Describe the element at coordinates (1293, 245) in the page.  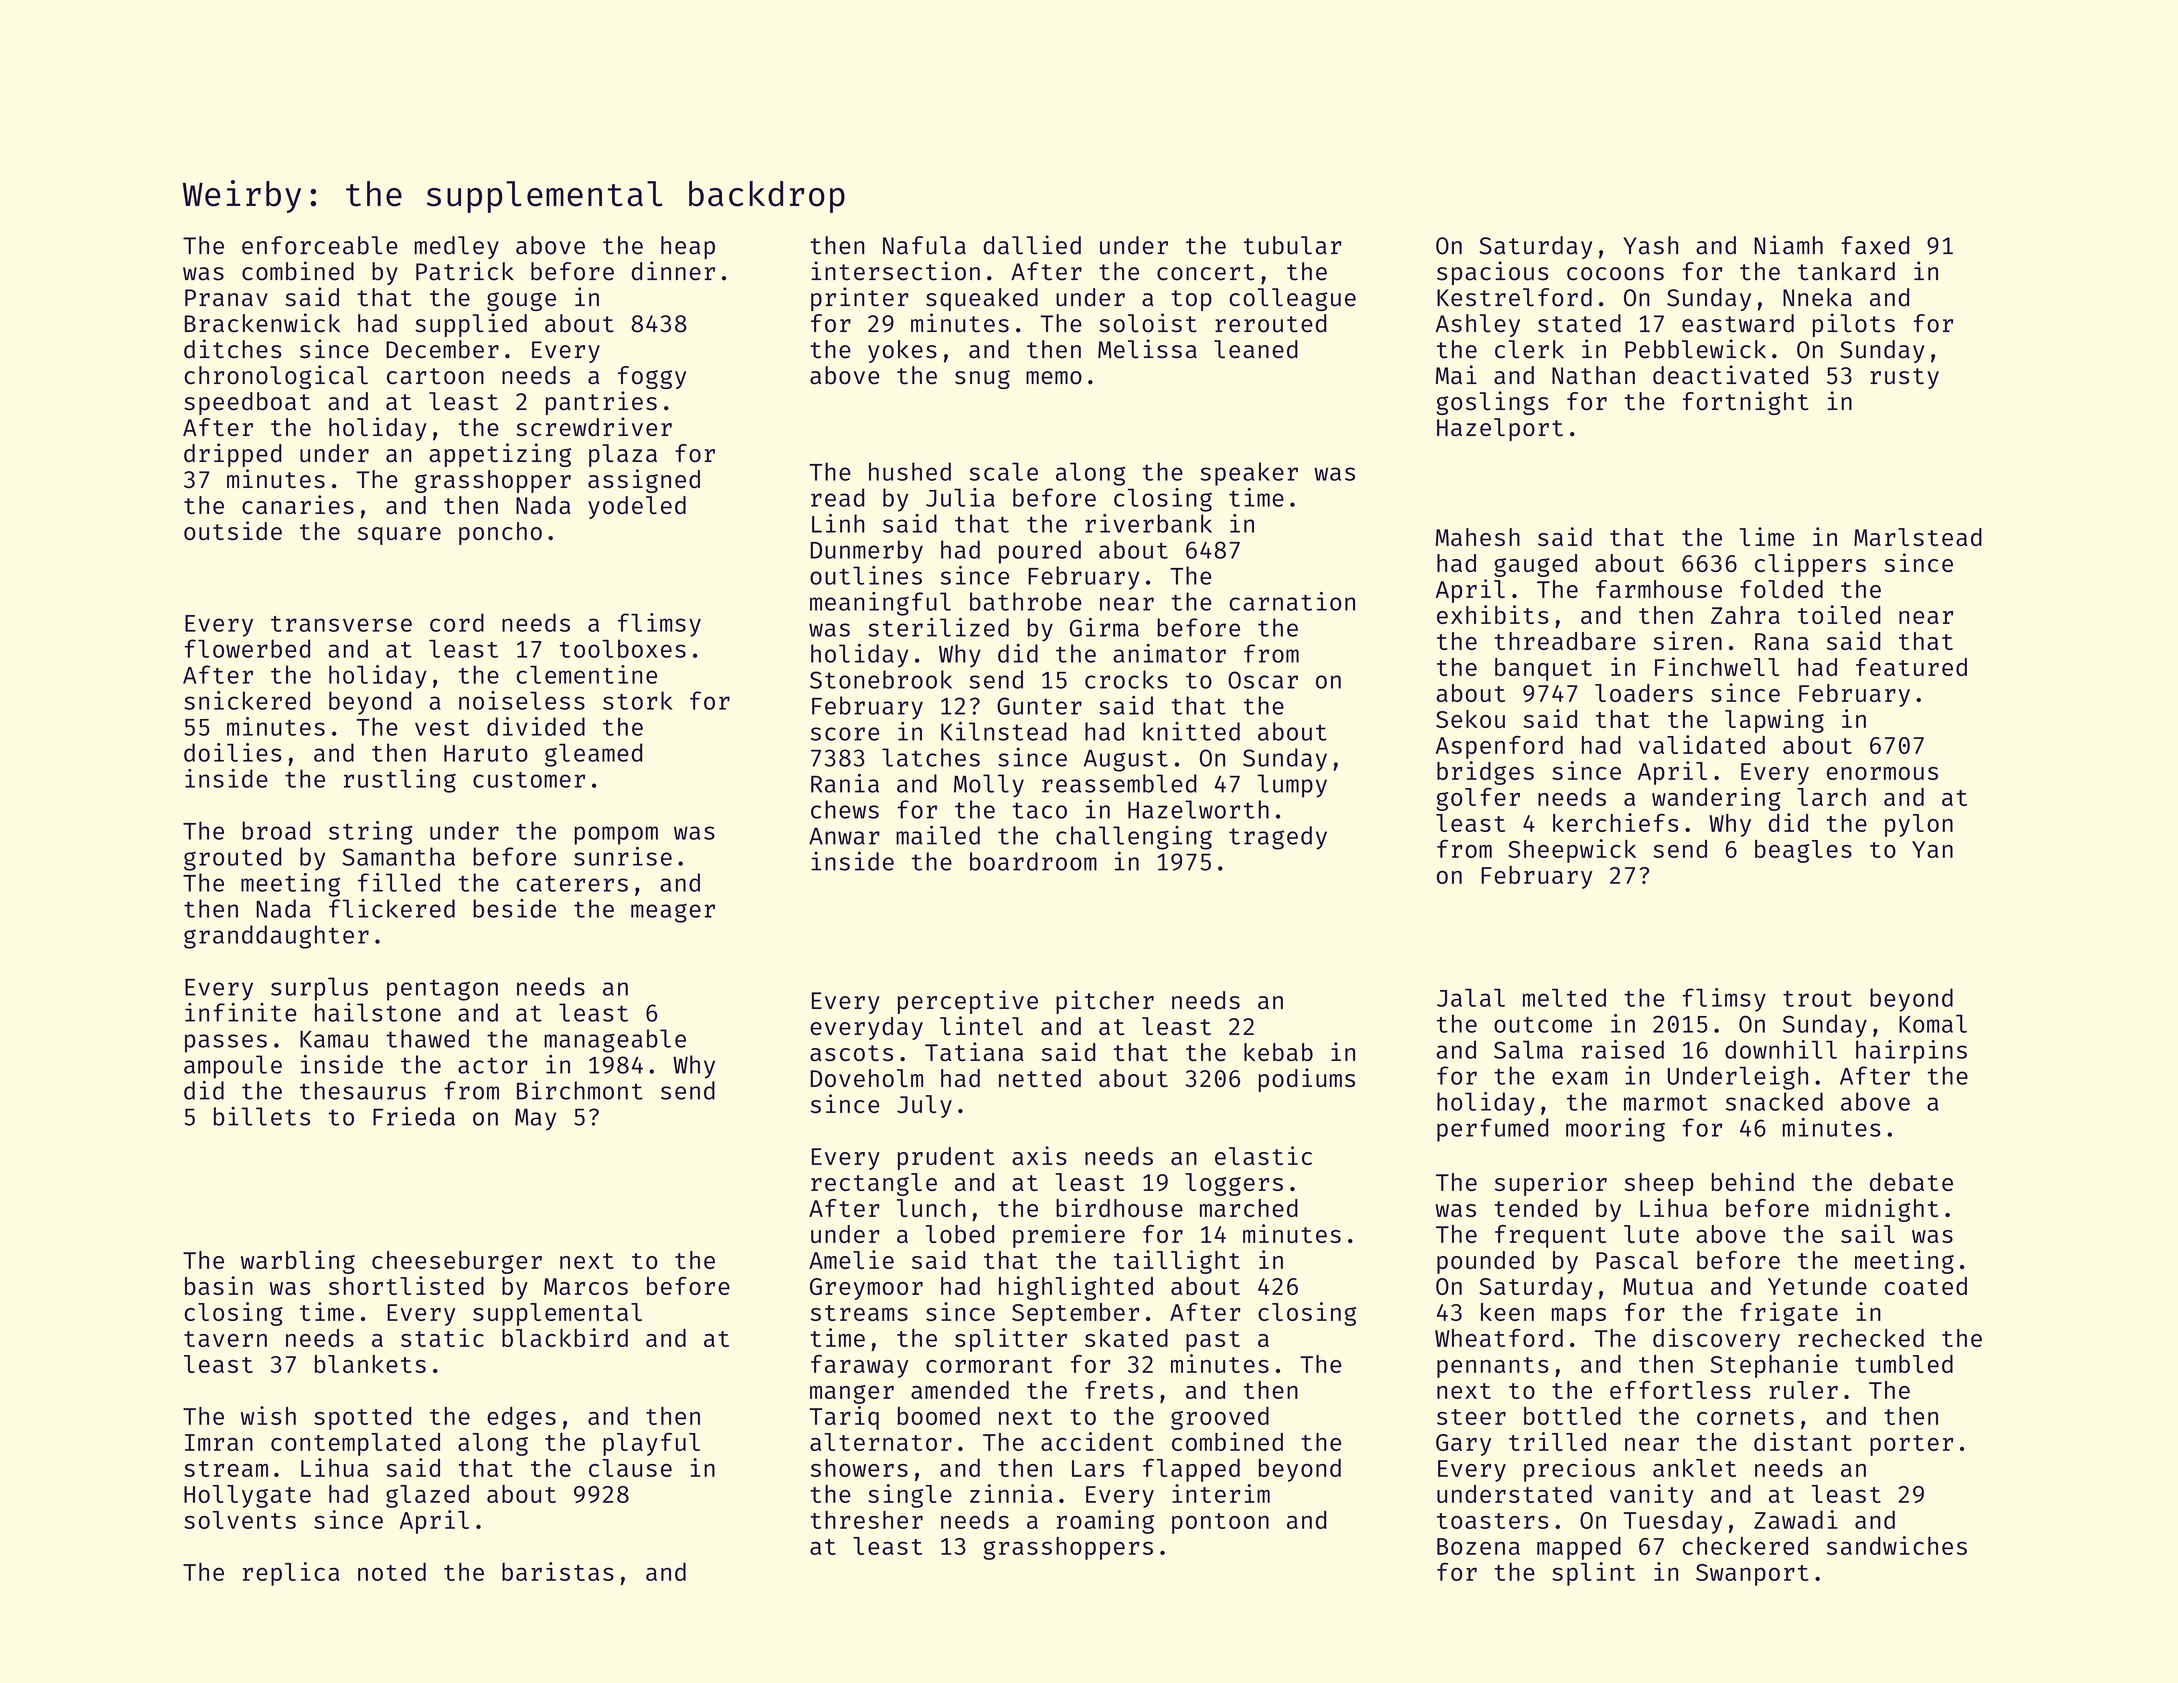
I see `tubular` at that location.
